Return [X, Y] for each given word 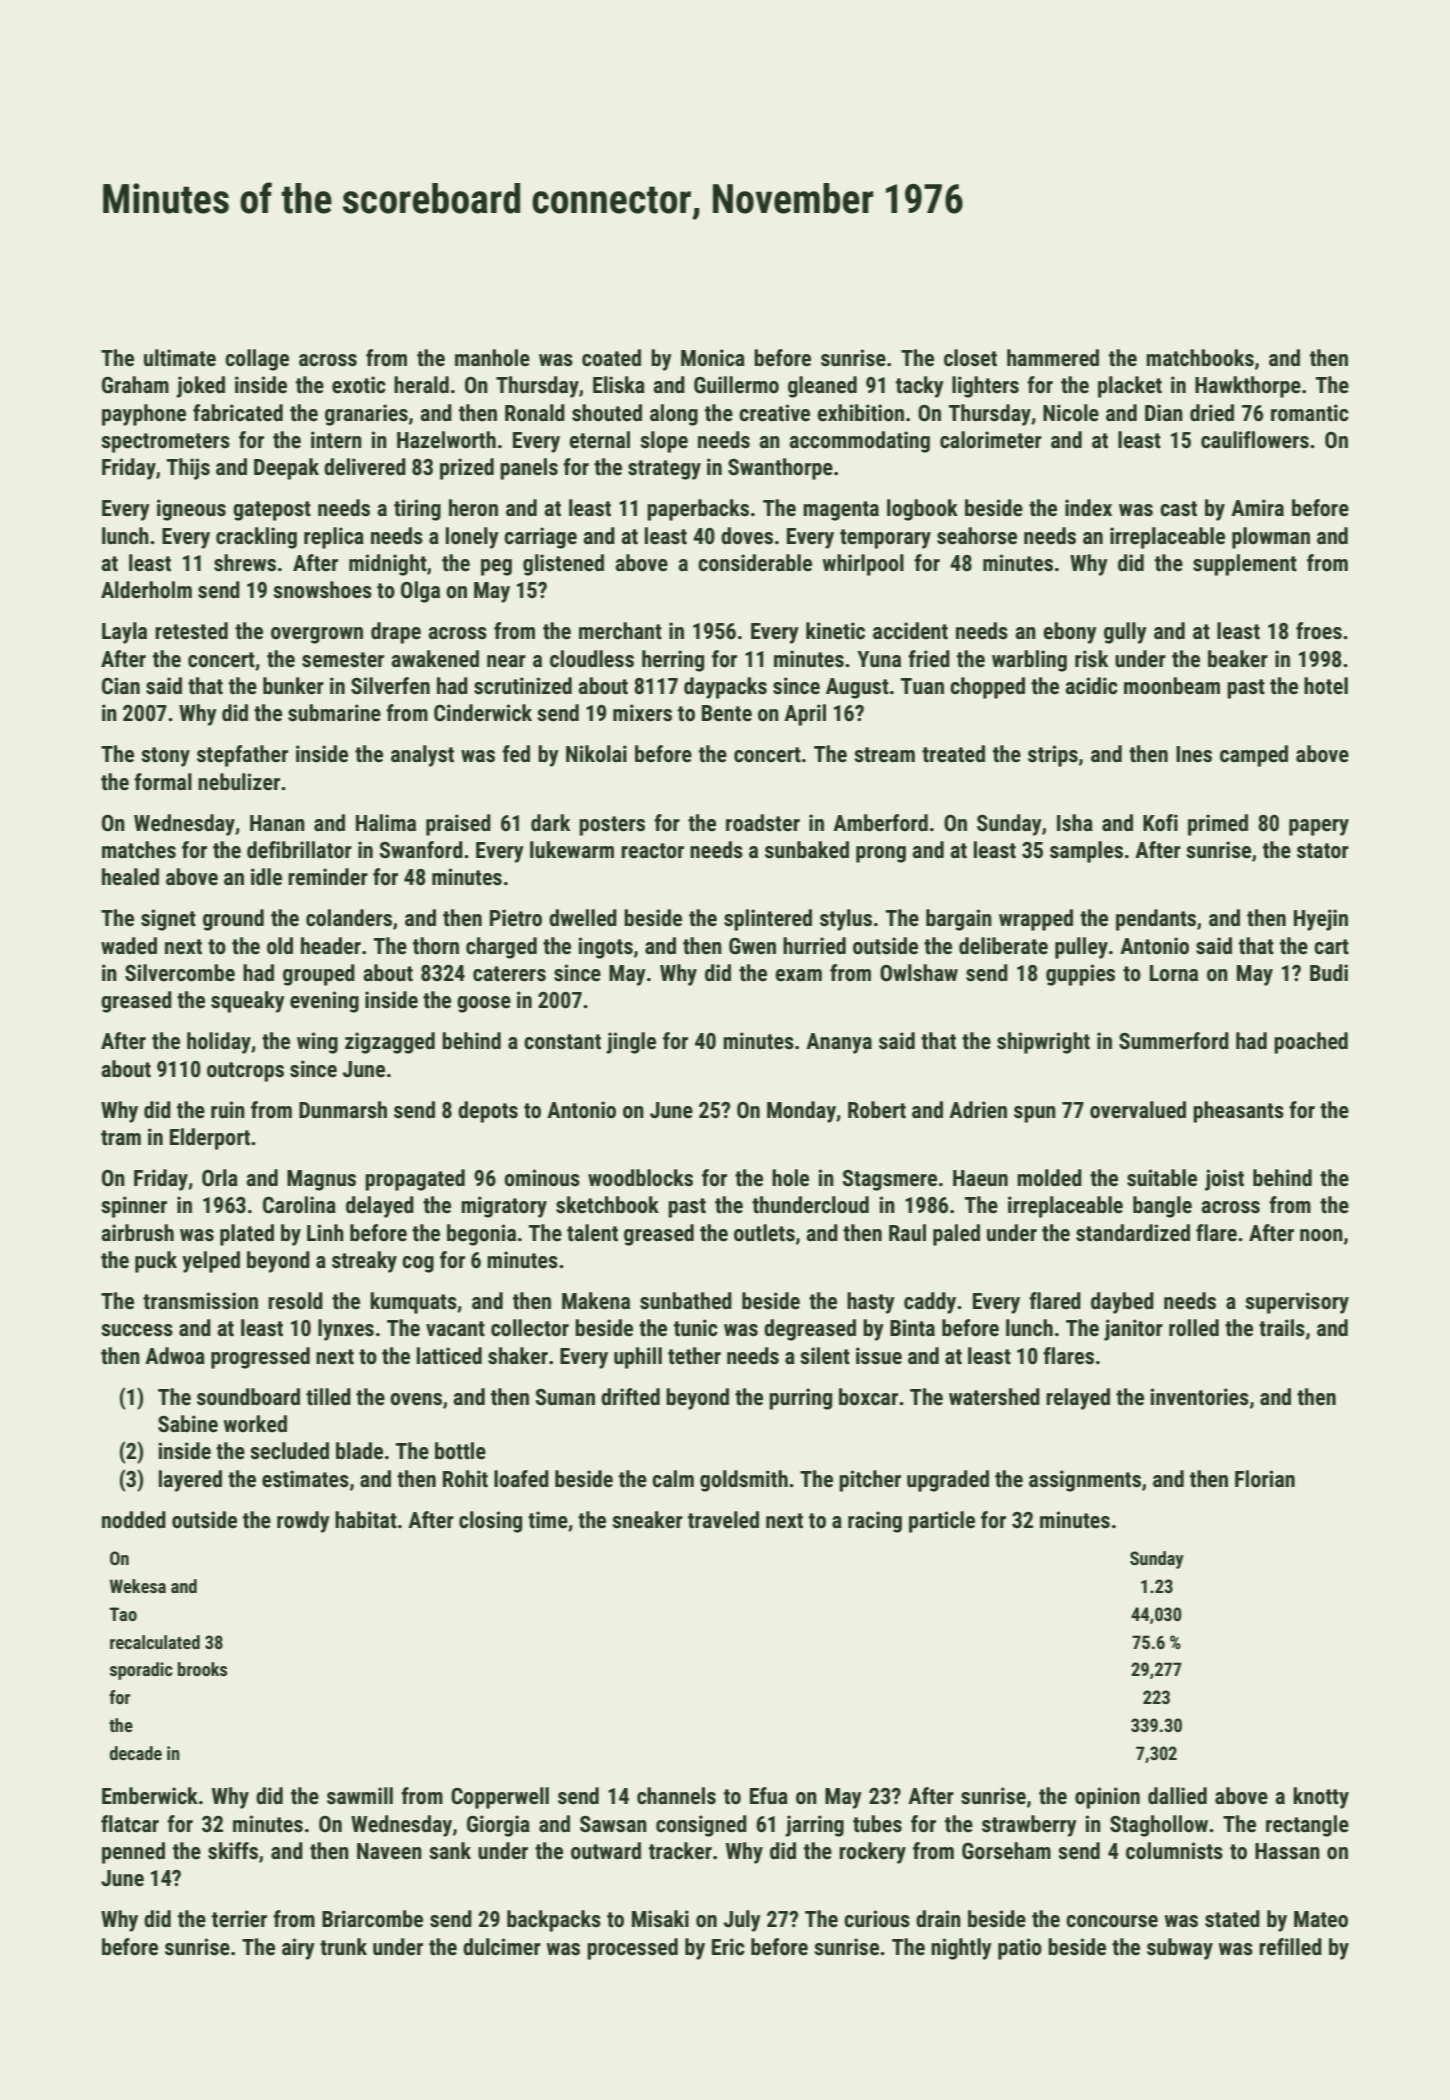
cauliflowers [1255, 440]
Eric [728, 1946]
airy [298, 1949]
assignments [1085, 1481]
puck [156, 1262]
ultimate [180, 358]
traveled [723, 1520]
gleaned [822, 387]
